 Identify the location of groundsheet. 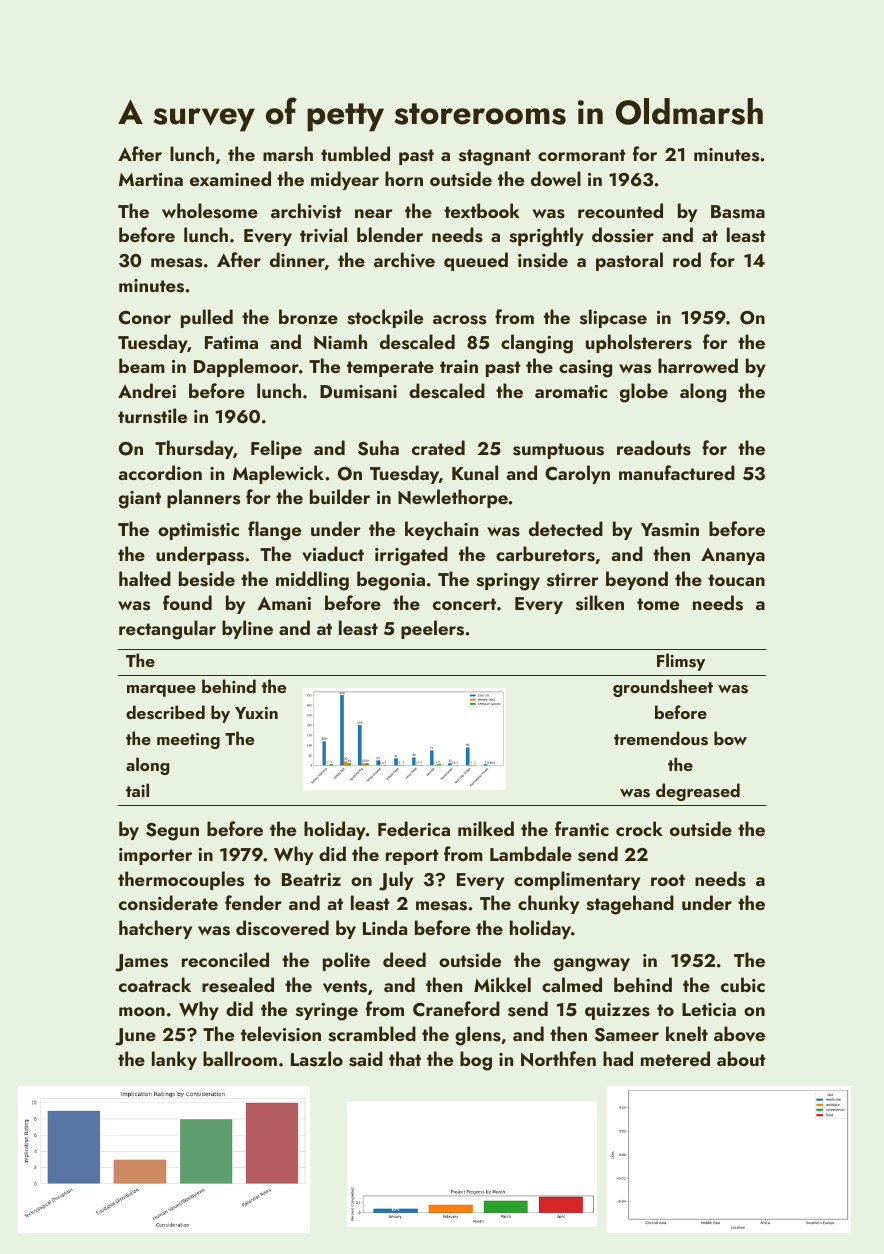
(663, 688).
